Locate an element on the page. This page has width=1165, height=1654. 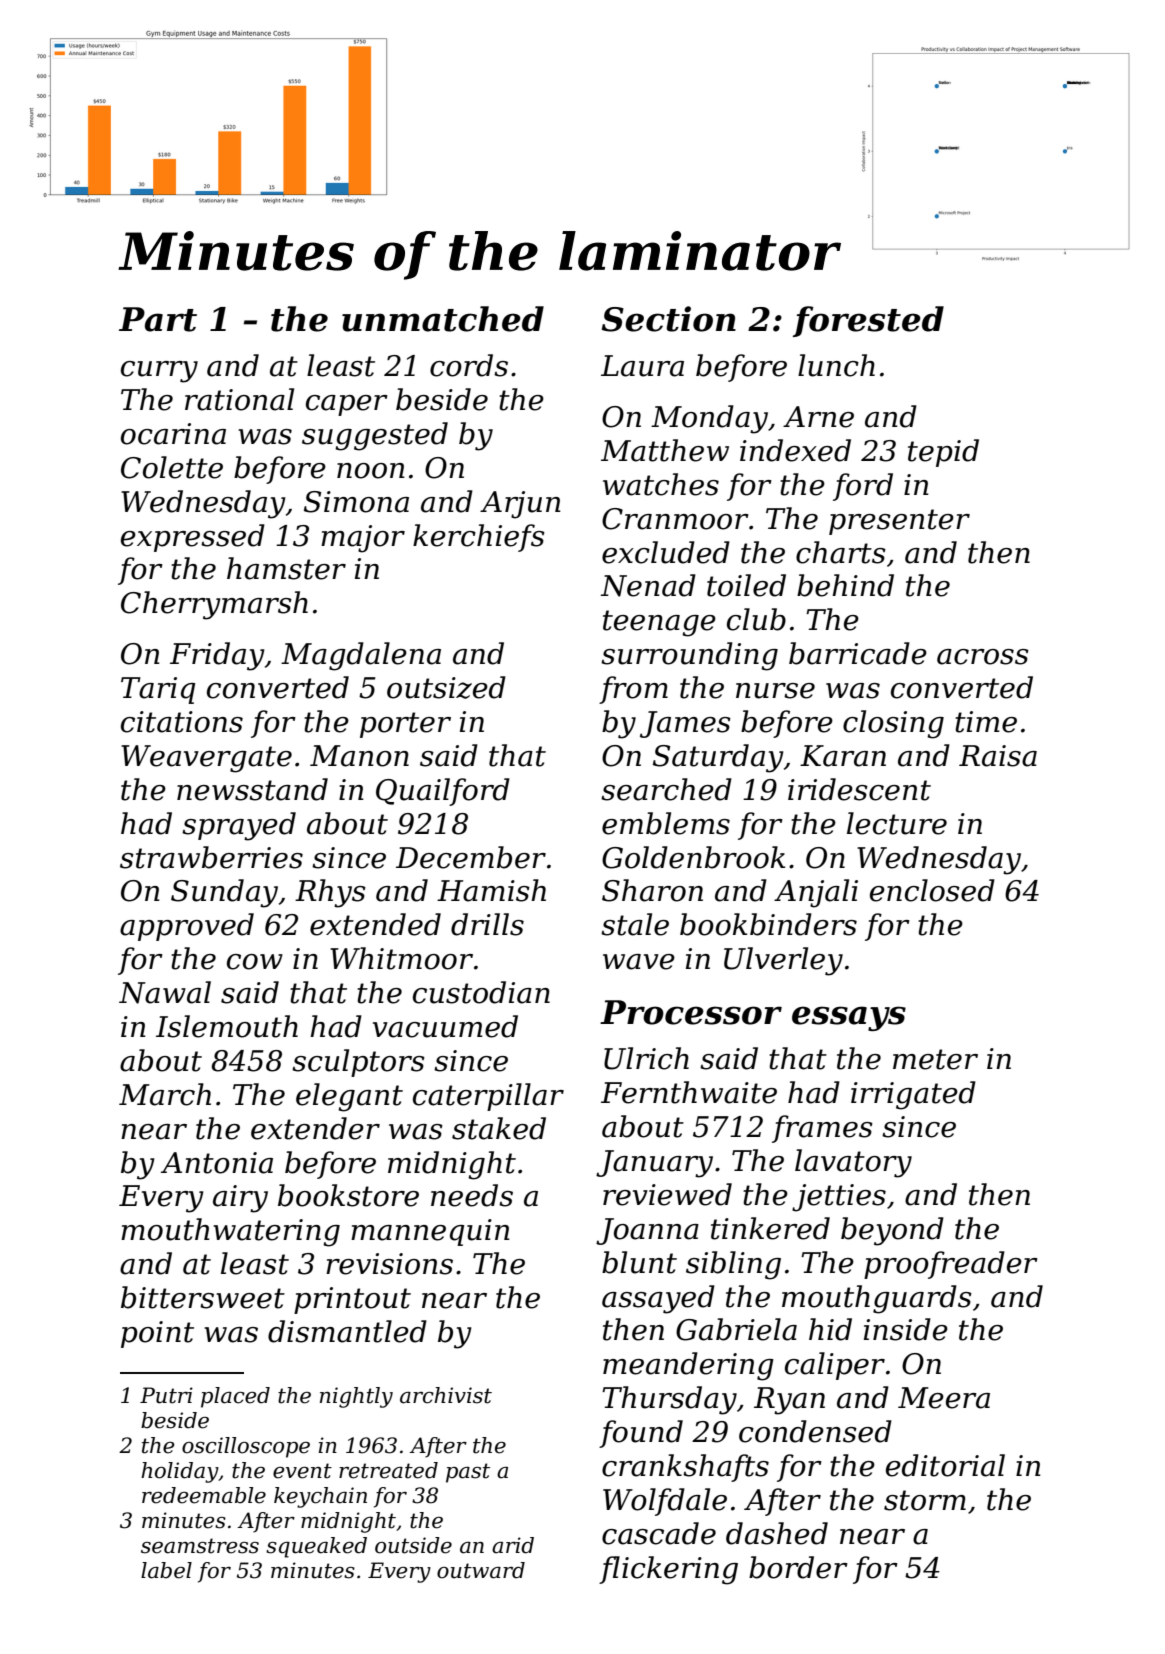
Meera is located at coordinates (944, 1398).
